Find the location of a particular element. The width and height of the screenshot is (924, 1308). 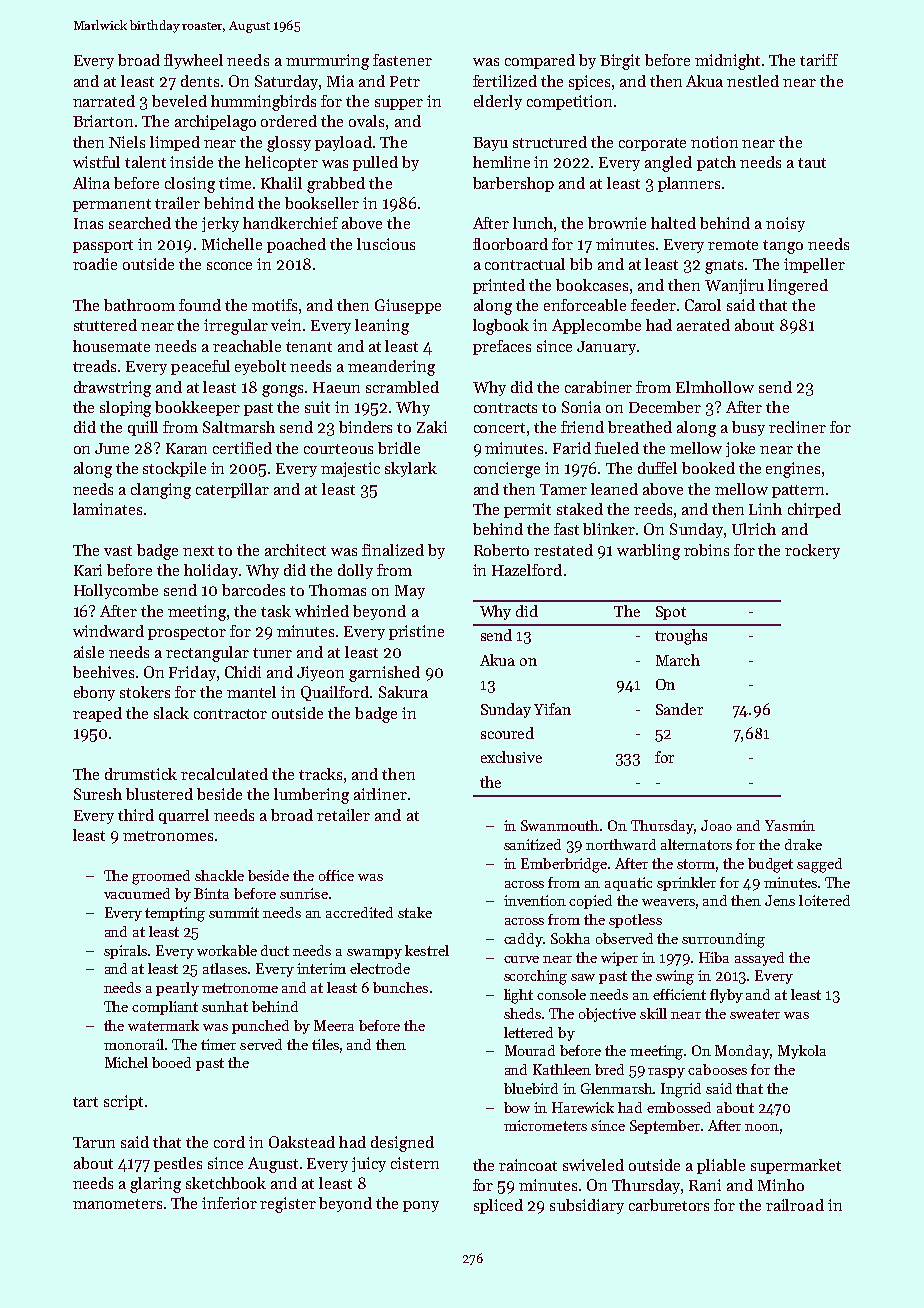

archipelago is located at coordinates (215, 123).
